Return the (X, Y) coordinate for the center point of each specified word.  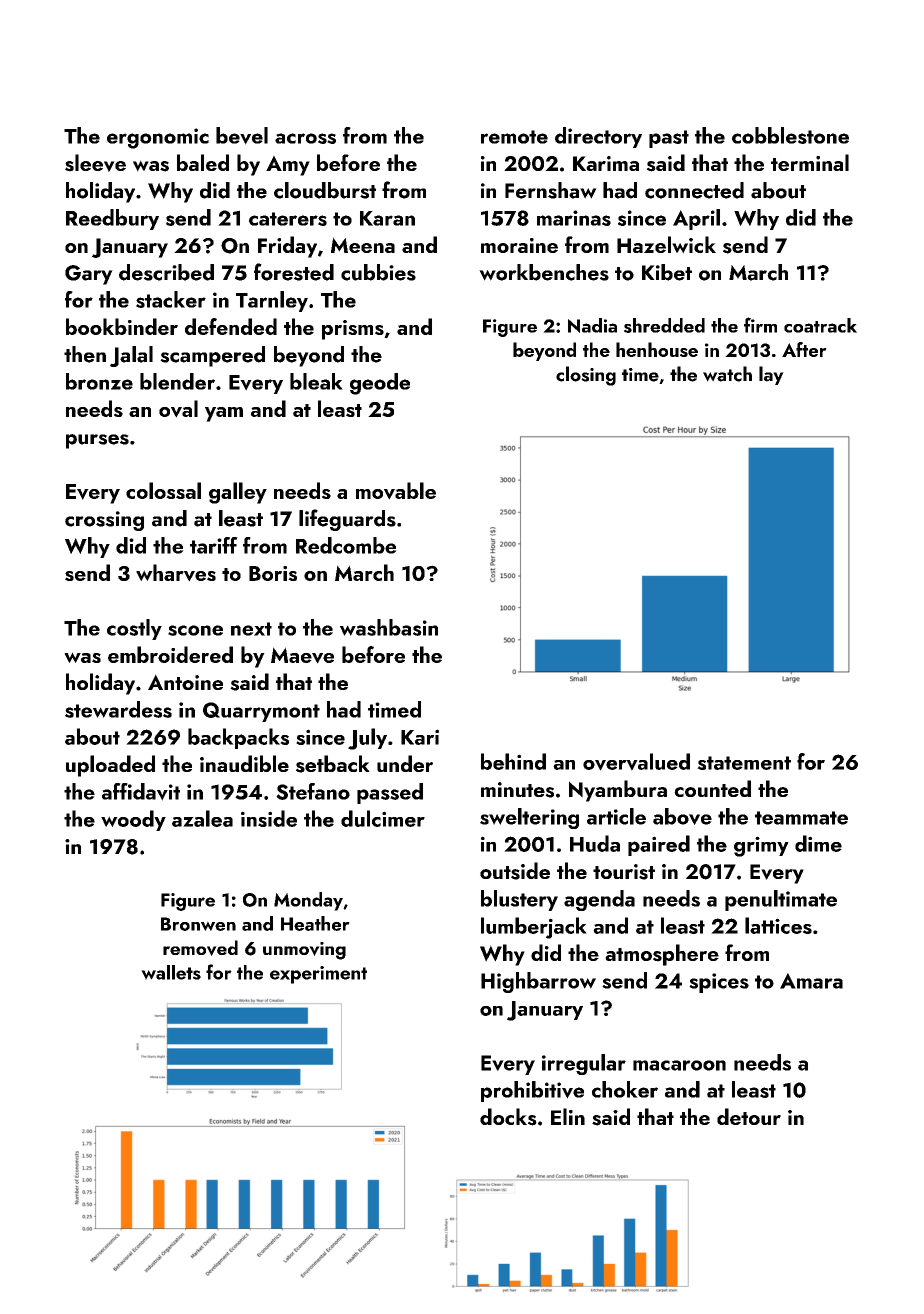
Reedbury (112, 219)
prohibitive (532, 1091)
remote (514, 137)
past (669, 139)
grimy (761, 846)
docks (508, 1117)
